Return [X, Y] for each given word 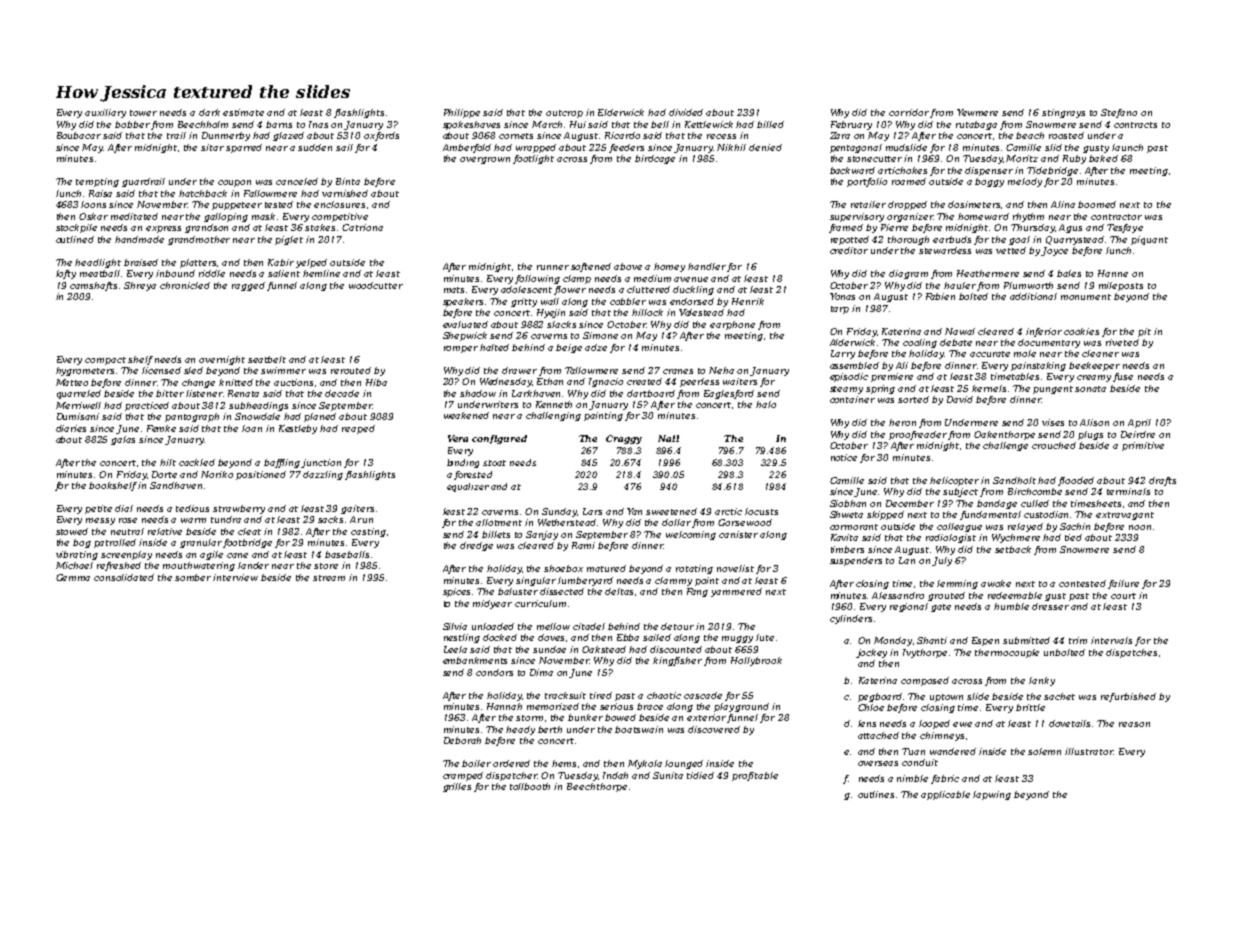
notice [844, 457]
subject [960, 492]
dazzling [323, 475]
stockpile [76, 228]
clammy [673, 581]
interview [235, 577]
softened [591, 267]
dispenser [989, 171]
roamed [909, 181]
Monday [893, 641]
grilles [457, 787]
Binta [348, 181]
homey [669, 267]
